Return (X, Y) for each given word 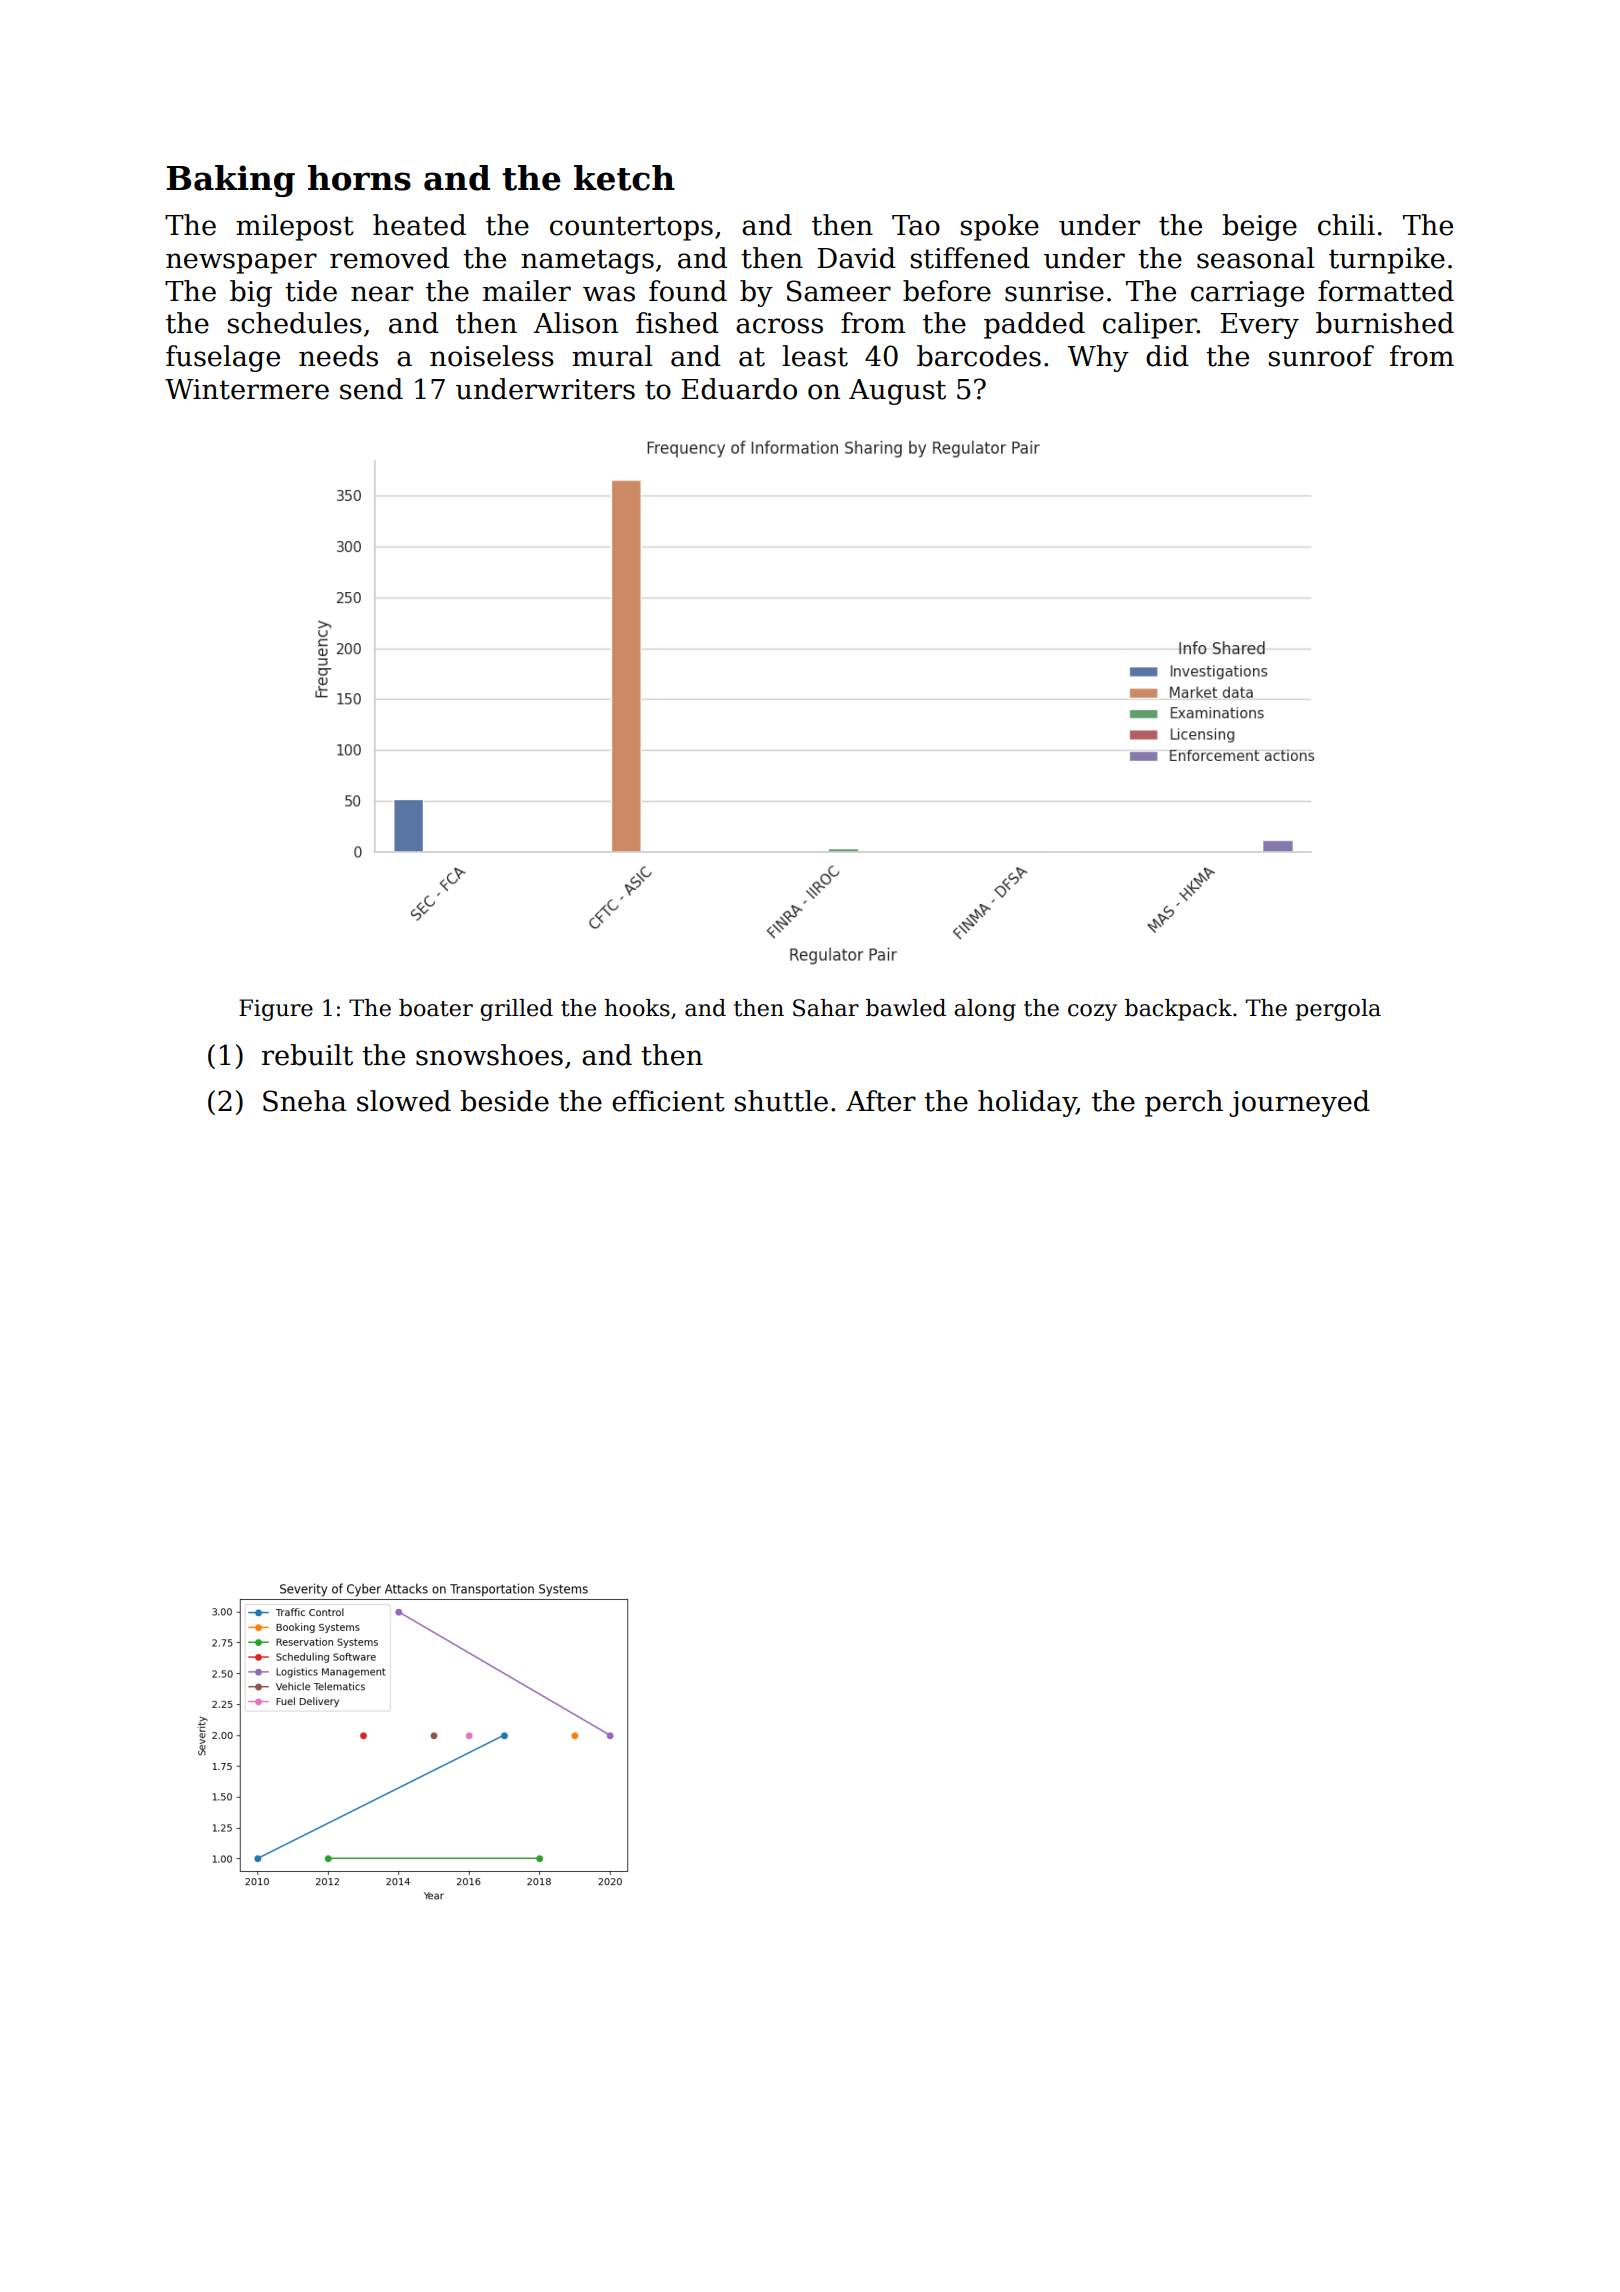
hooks (637, 1008)
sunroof (1321, 356)
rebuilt (307, 1055)
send (371, 389)
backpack (1178, 1010)
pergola (1338, 1010)
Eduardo (739, 389)
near (382, 294)
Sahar (826, 1008)
